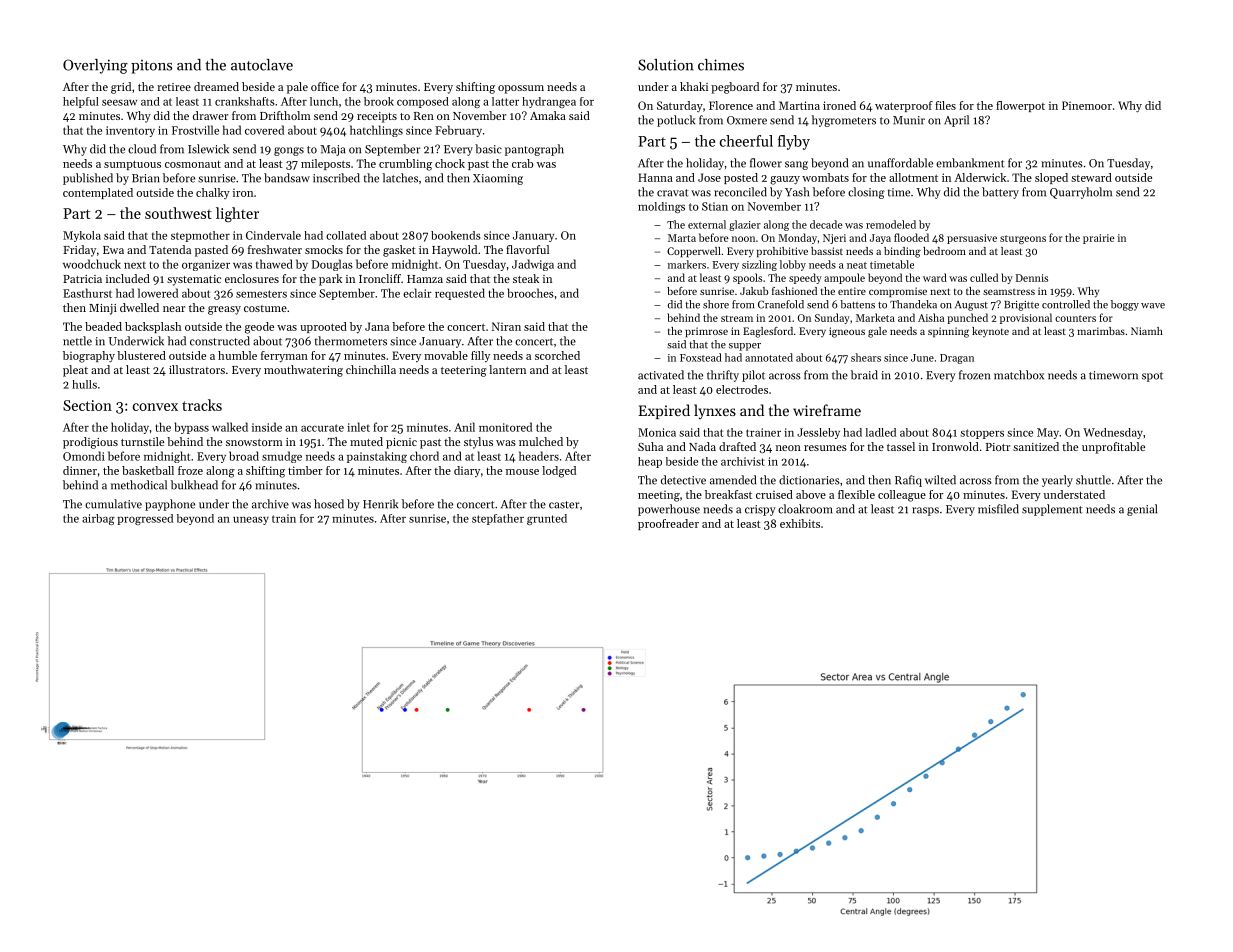  I want to click on closing, so click(866, 193).
